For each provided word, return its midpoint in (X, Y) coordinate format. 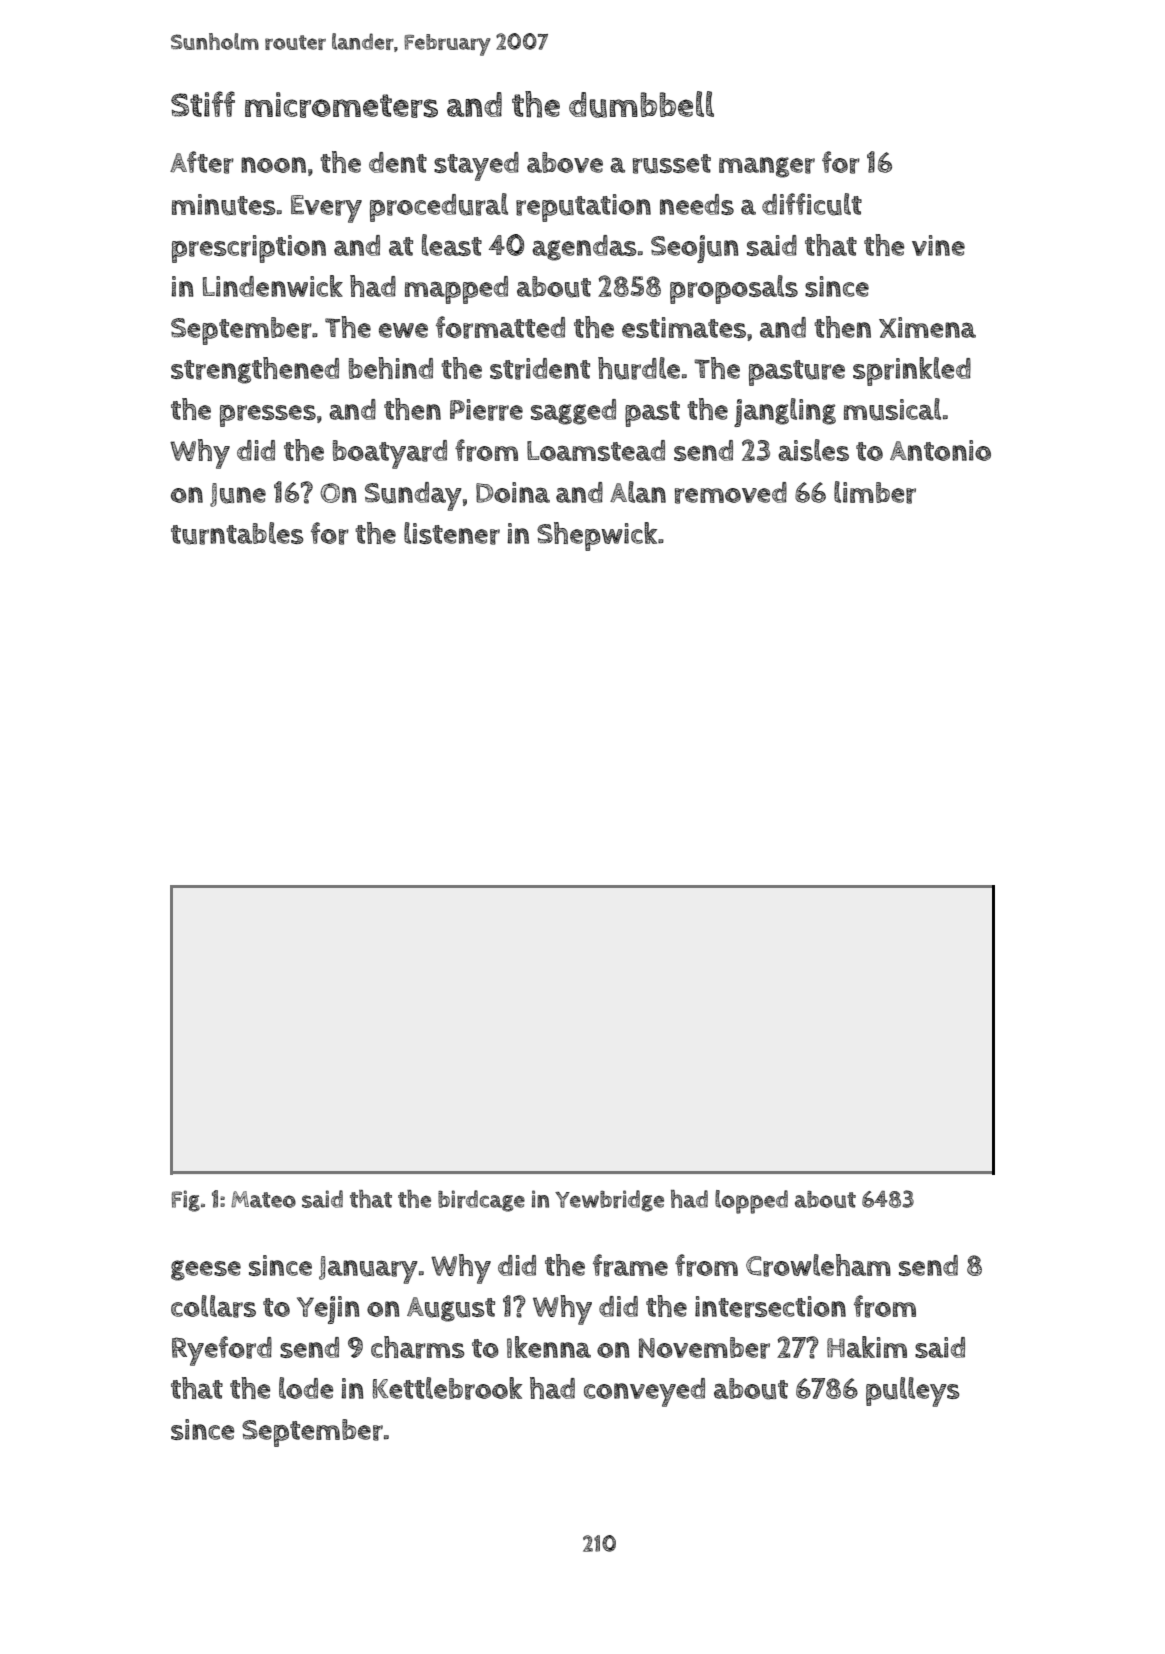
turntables (237, 533)
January (368, 1270)
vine (938, 245)
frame (630, 1265)
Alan (638, 492)
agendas (584, 248)
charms (418, 1347)
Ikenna (549, 1347)
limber (875, 492)
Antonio (940, 450)
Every (326, 209)
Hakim (867, 1347)
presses (268, 416)
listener (452, 533)
